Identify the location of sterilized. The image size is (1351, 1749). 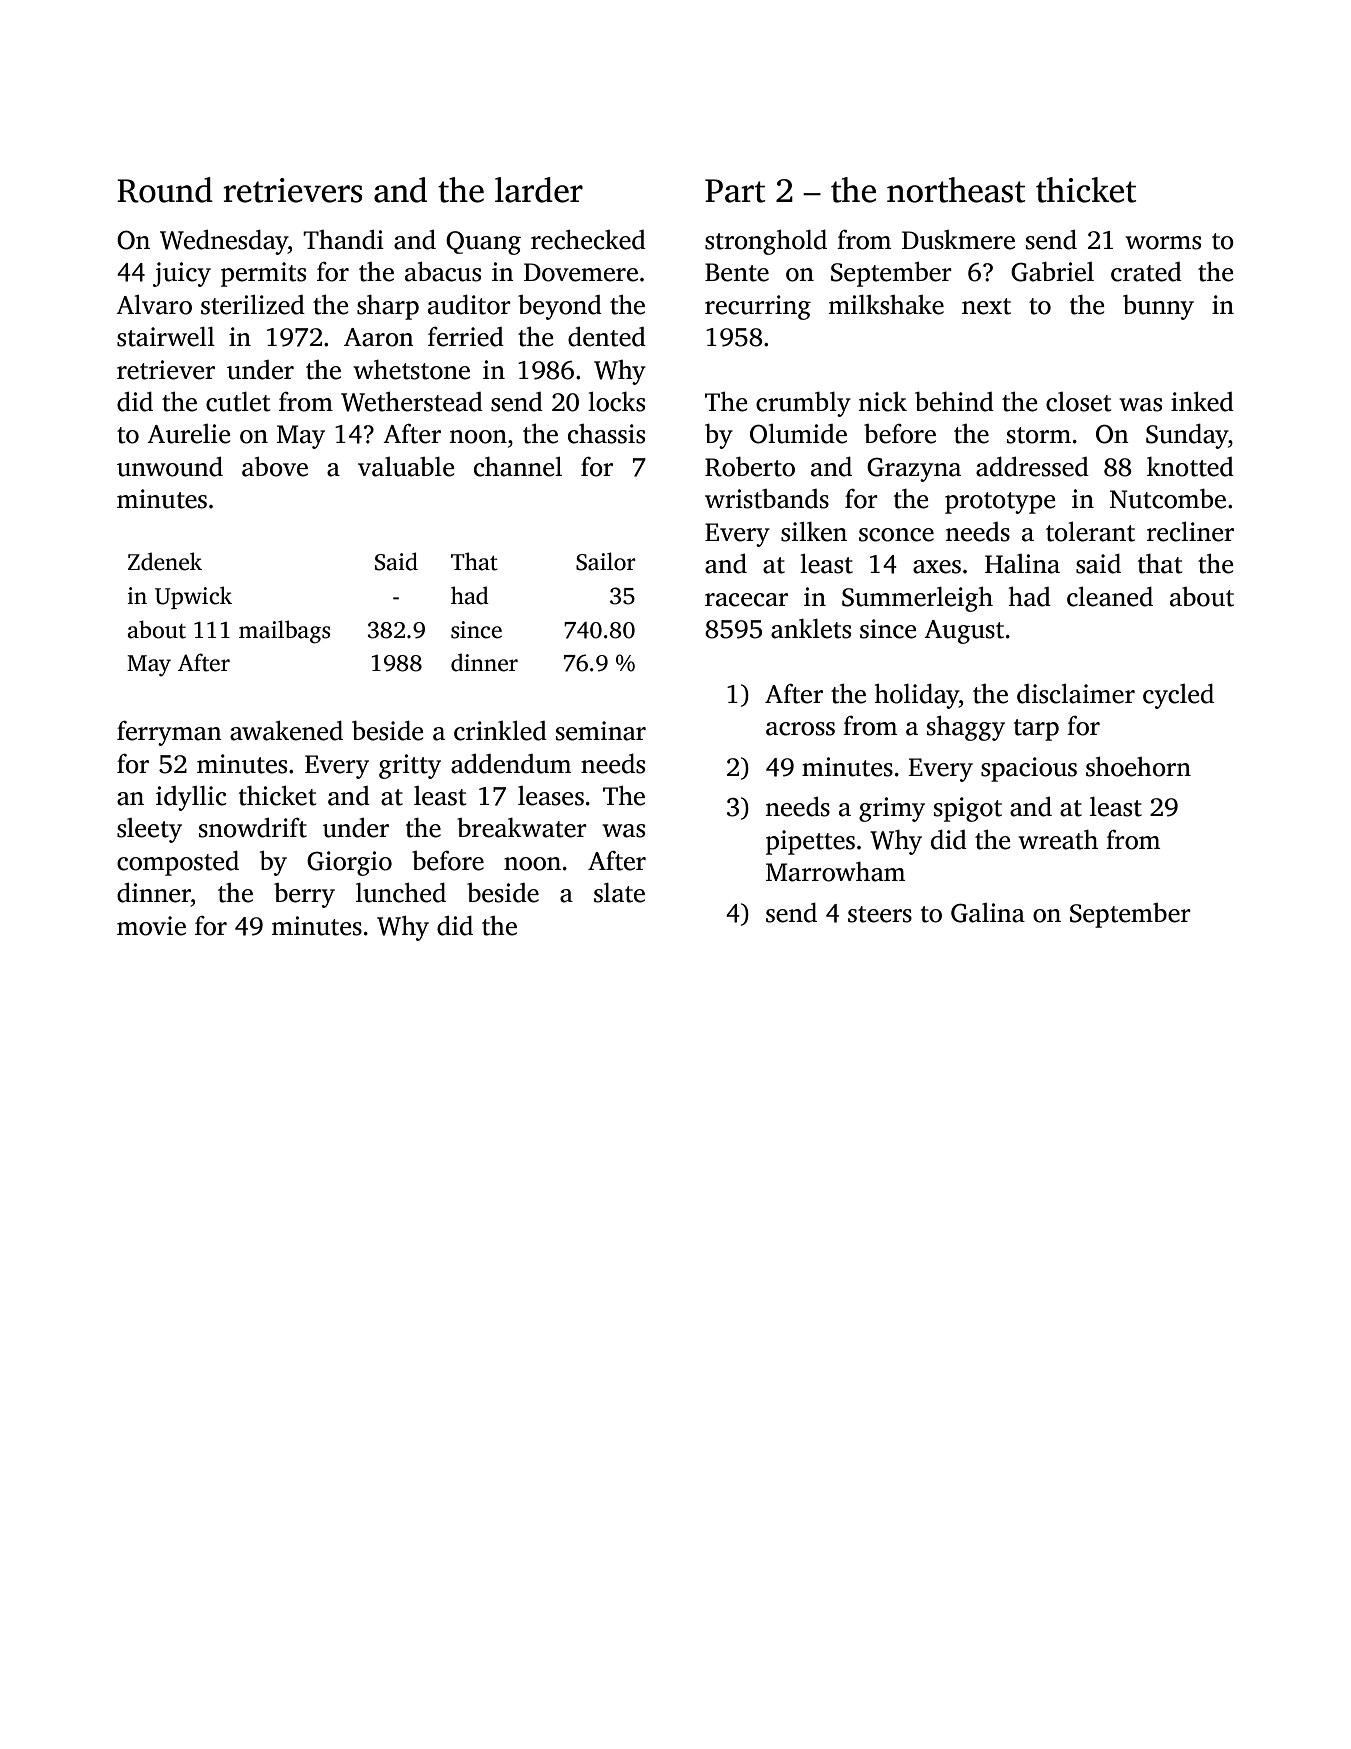
(253, 305).
